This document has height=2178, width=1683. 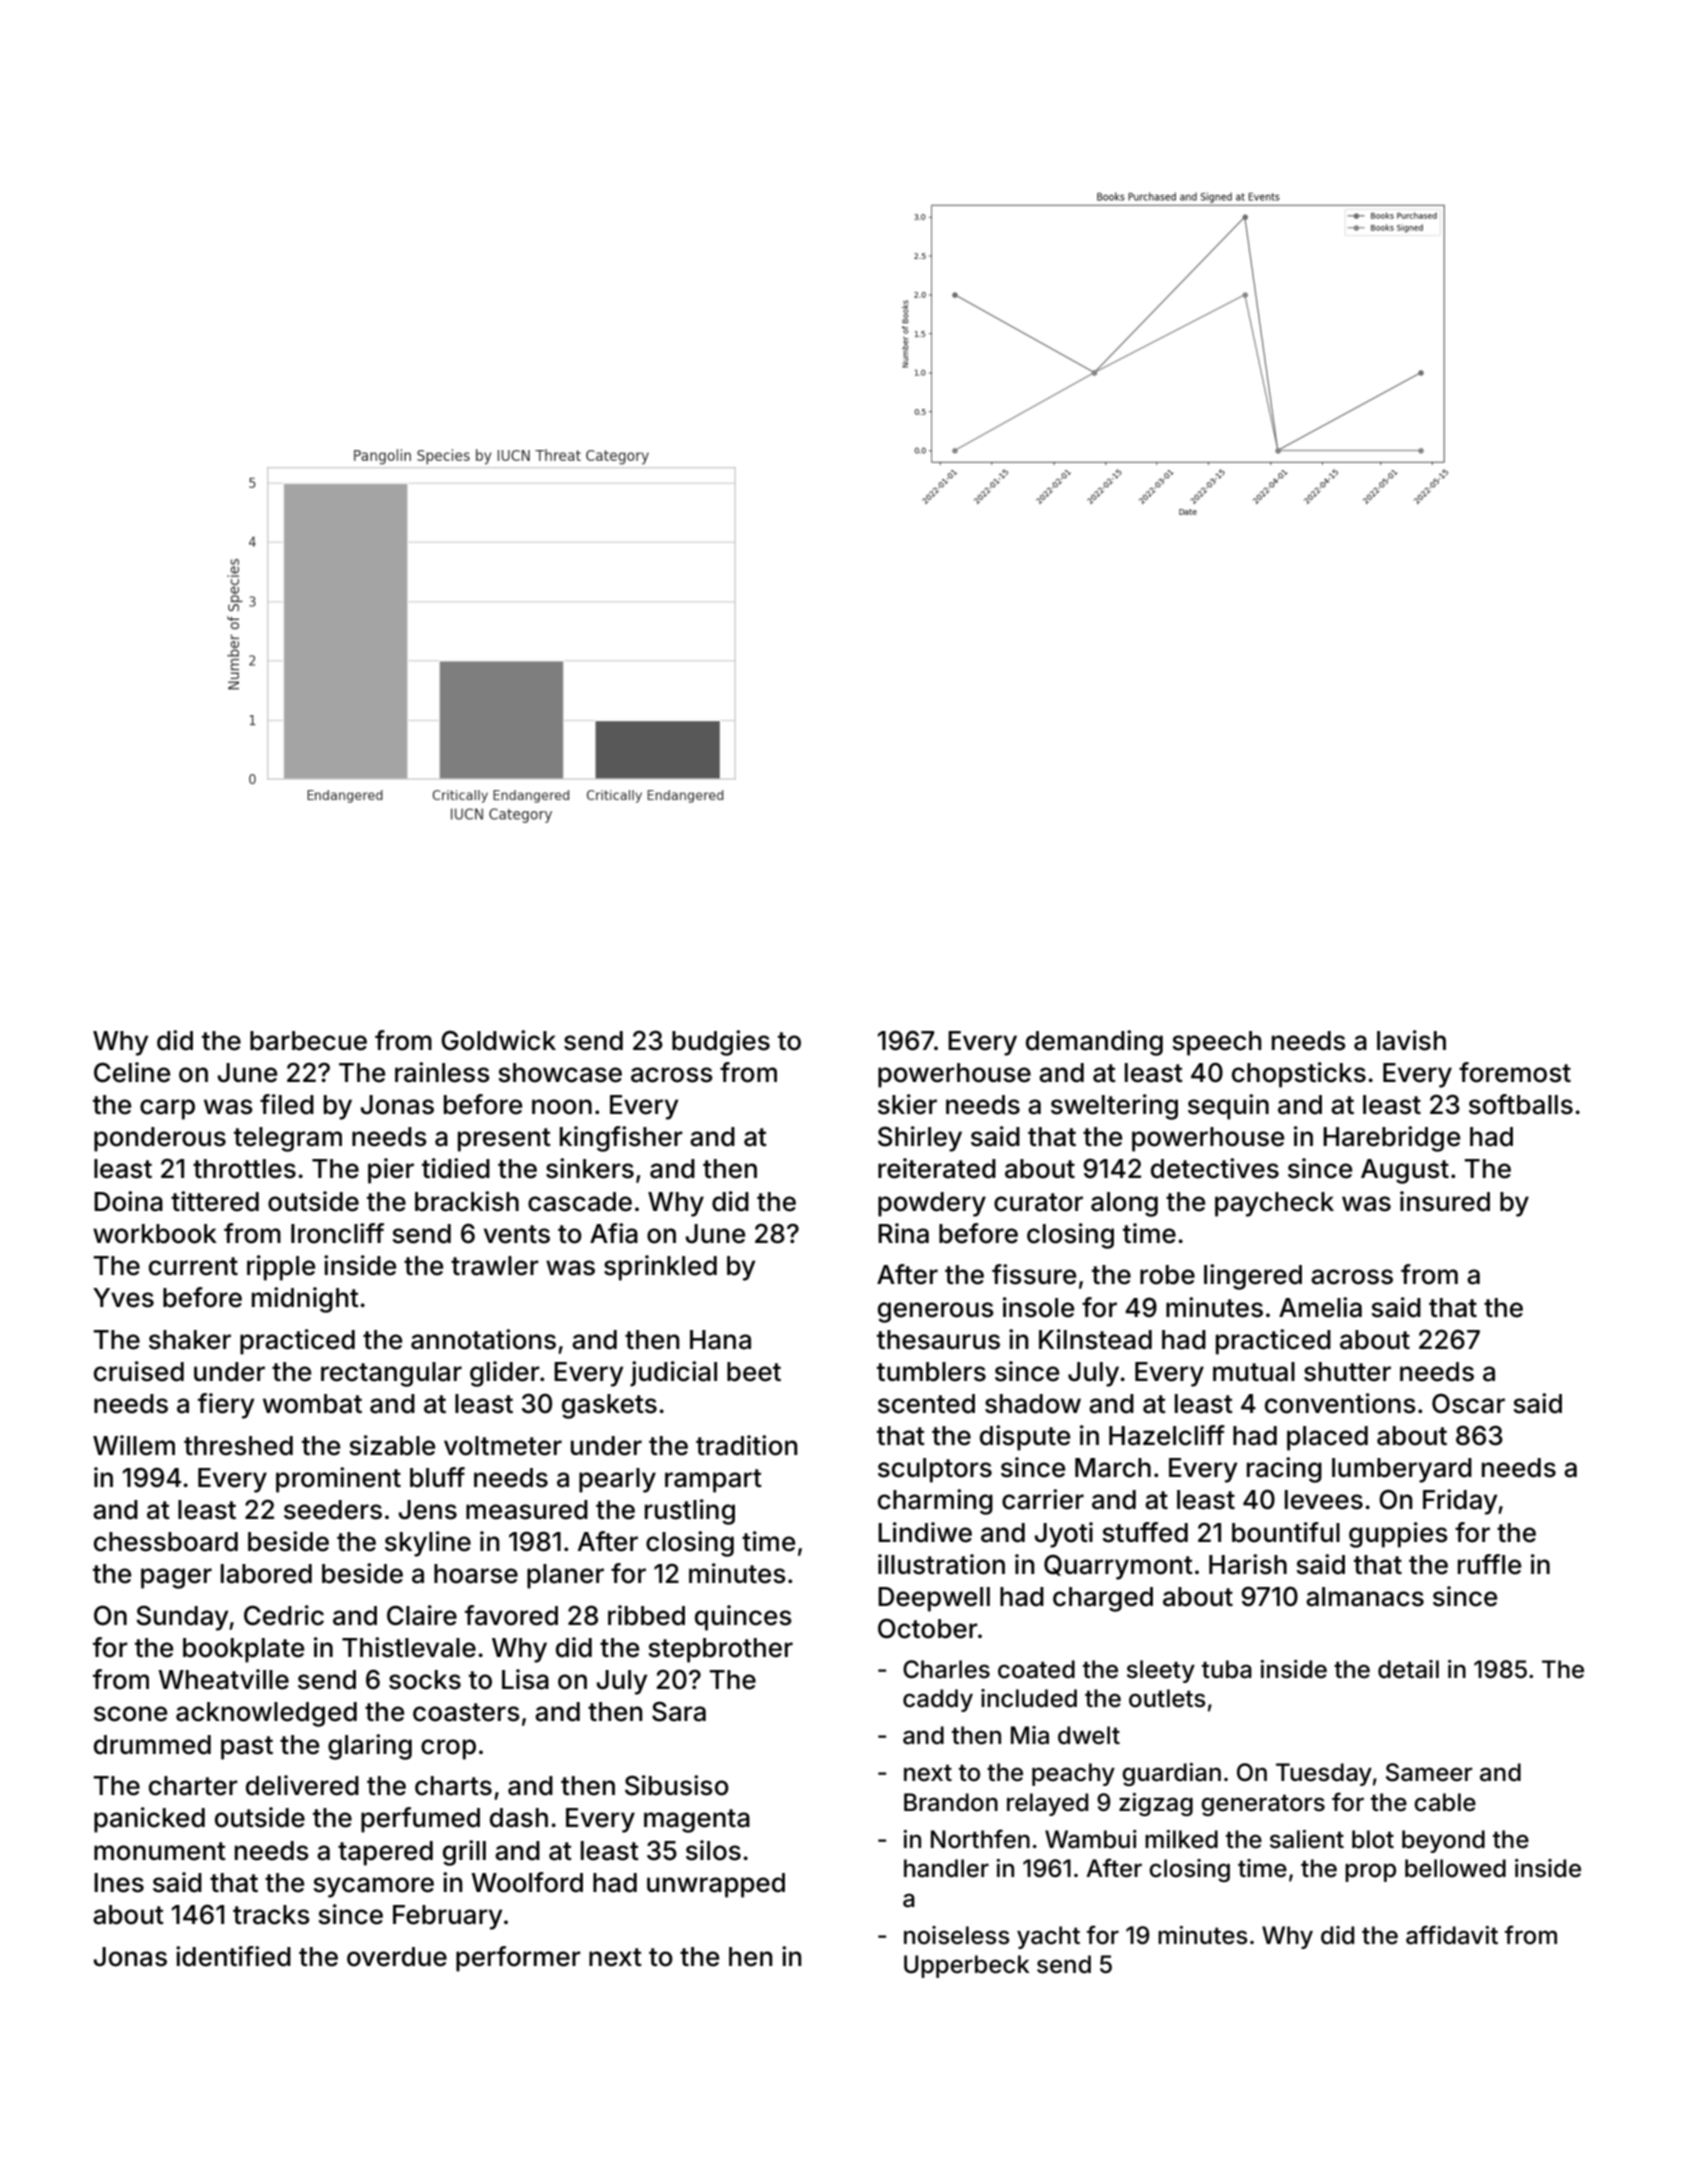 What do you see at coordinates (244, 1169) in the document?
I see `throttles` at bounding box center [244, 1169].
